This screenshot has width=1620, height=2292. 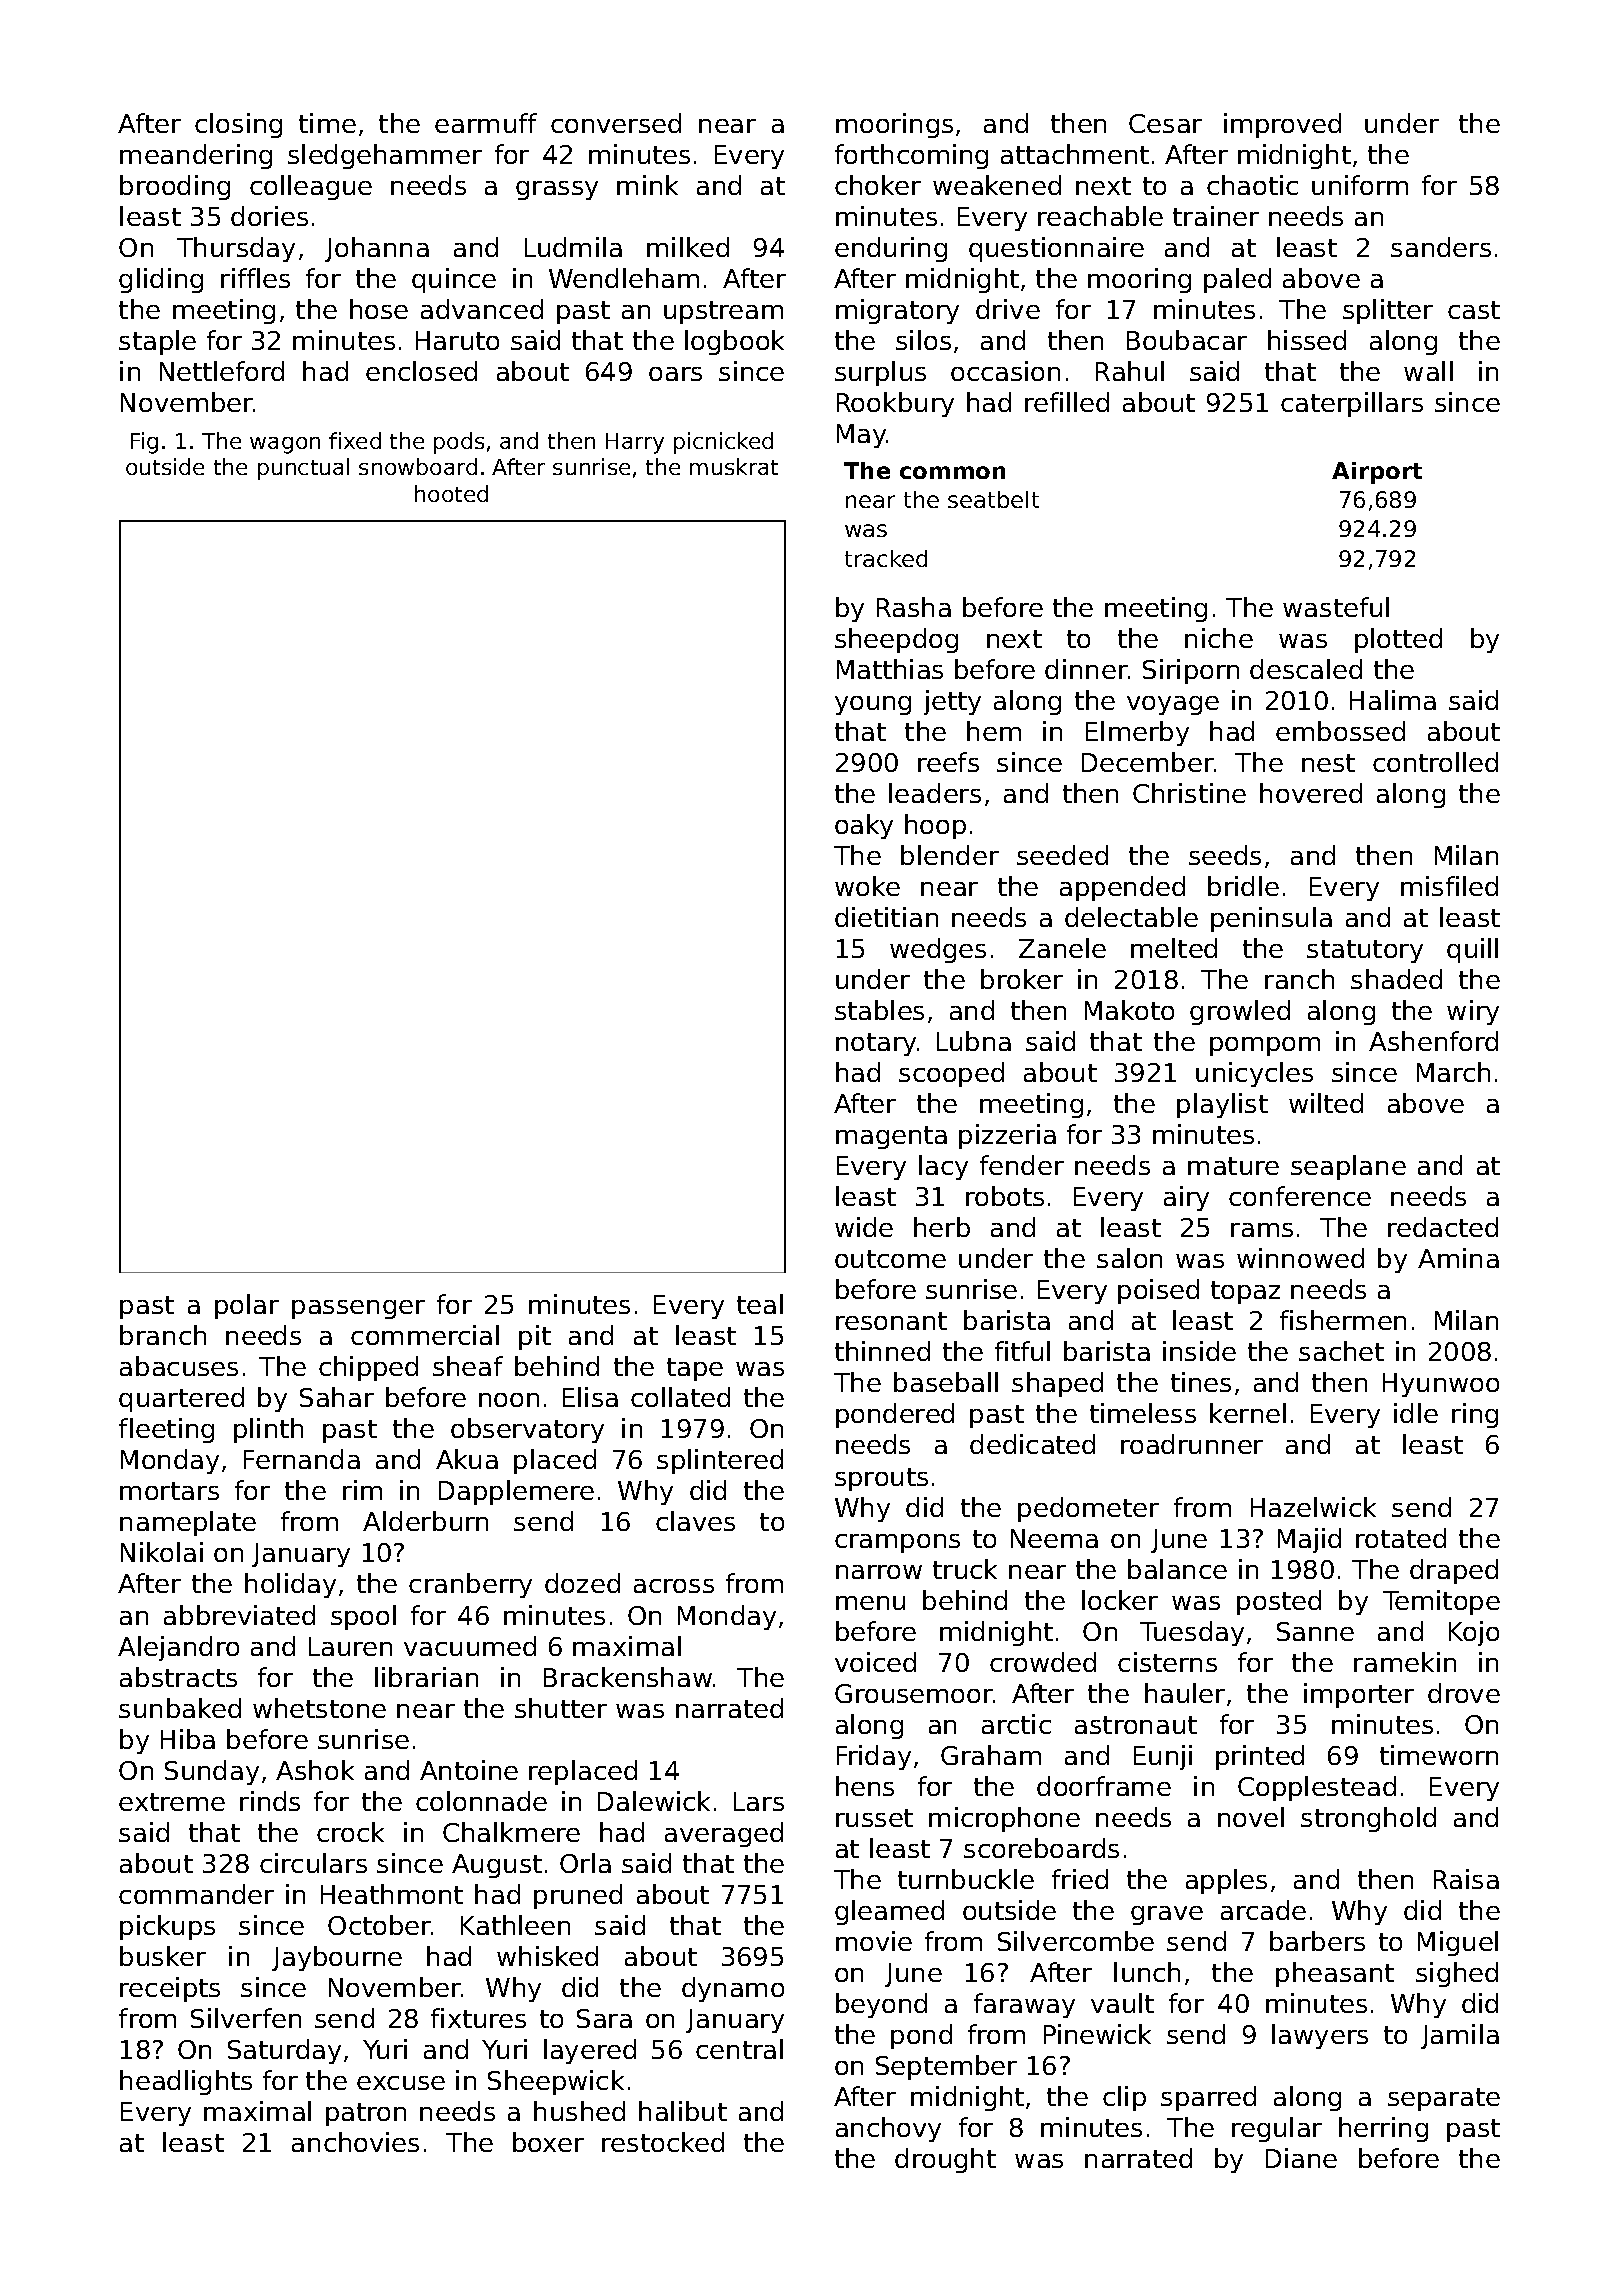 What do you see at coordinates (1454, 1571) in the screenshot?
I see `draped` at bounding box center [1454, 1571].
